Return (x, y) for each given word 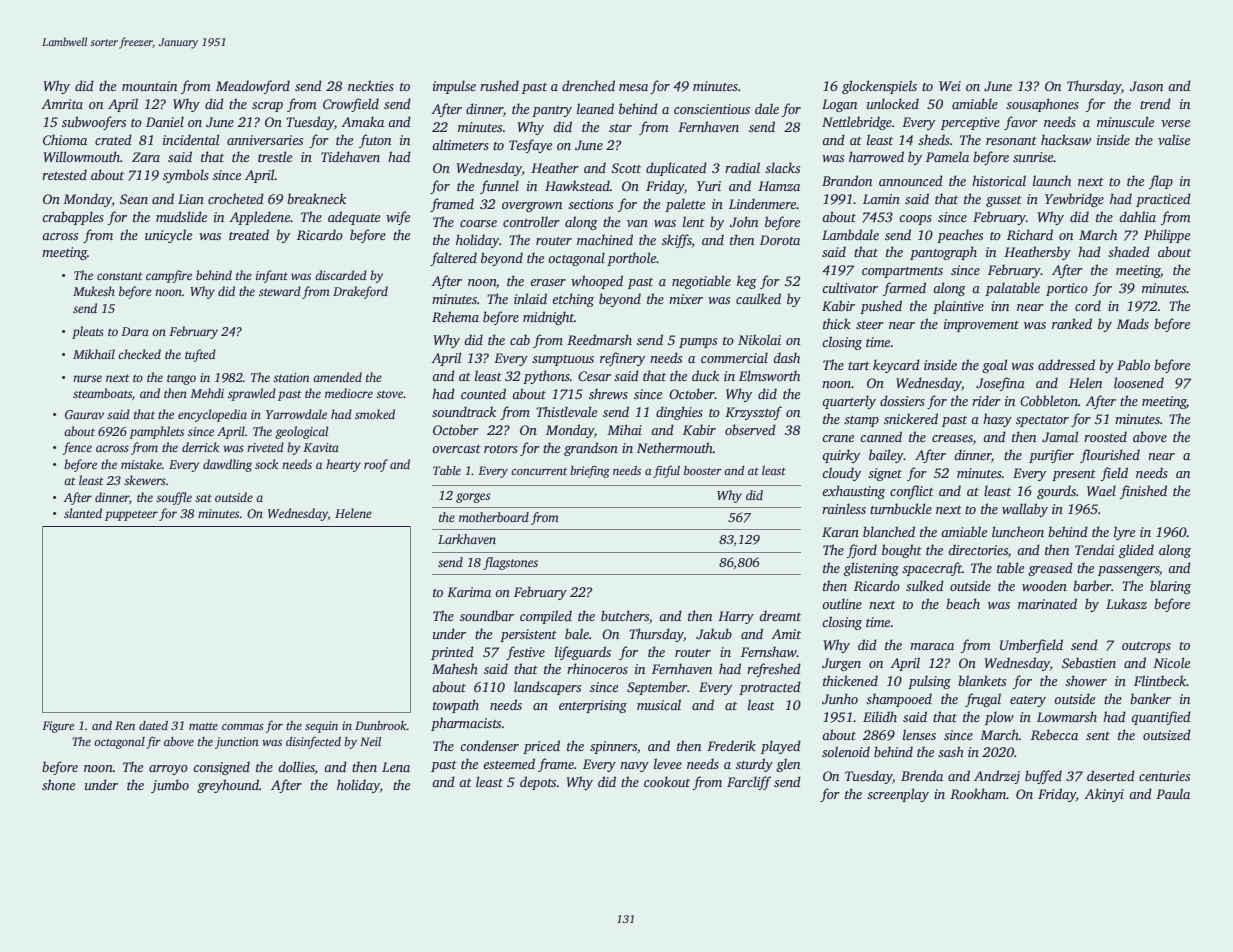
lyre (1124, 533)
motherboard (494, 517)
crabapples (73, 218)
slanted (83, 513)
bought (902, 551)
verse (1175, 123)
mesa (633, 87)
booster (703, 470)
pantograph (943, 253)
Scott (626, 168)
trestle (275, 156)
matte (203, 726)
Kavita (321, 447)
